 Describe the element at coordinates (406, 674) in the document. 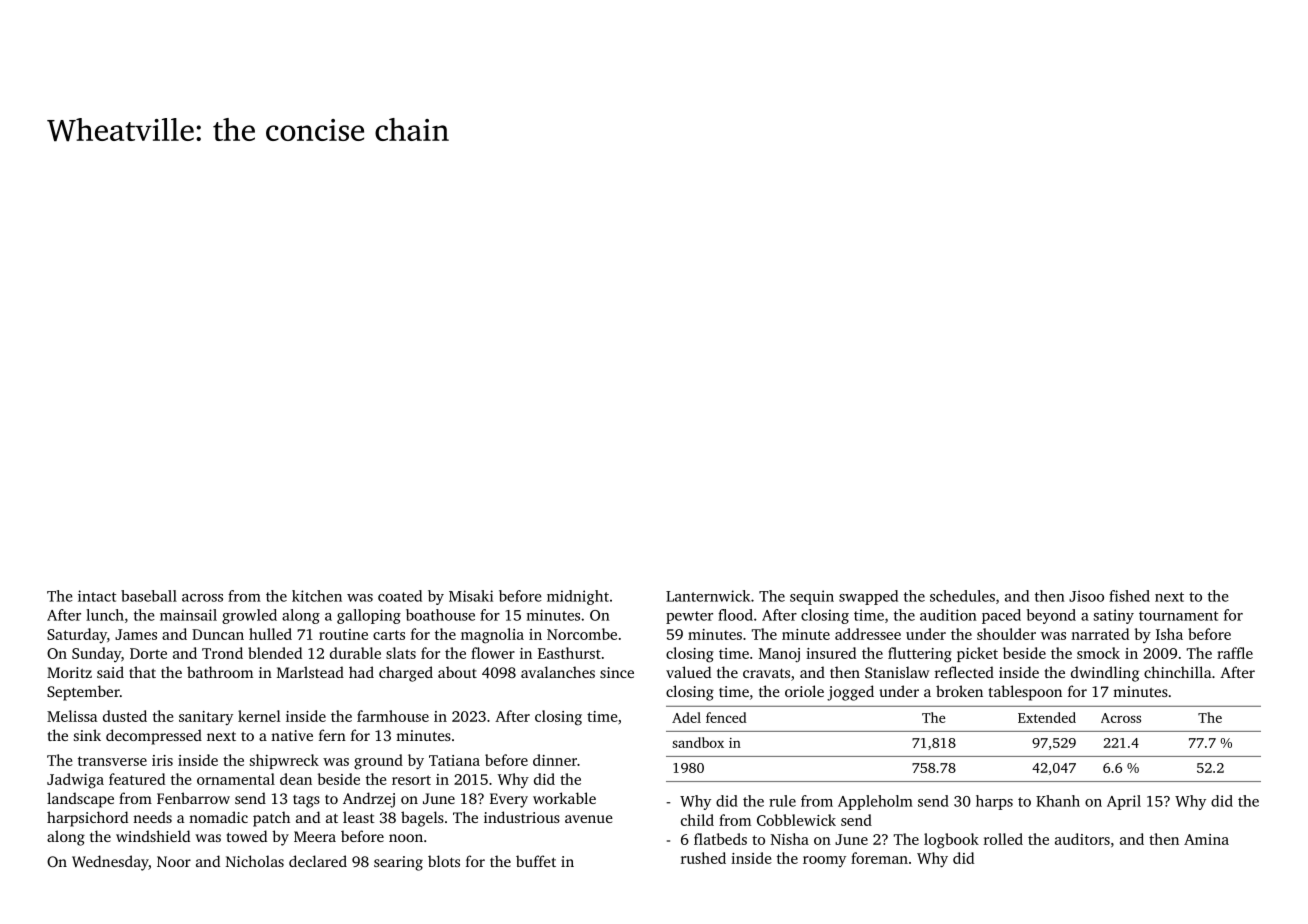

I see `charged` at that location.
